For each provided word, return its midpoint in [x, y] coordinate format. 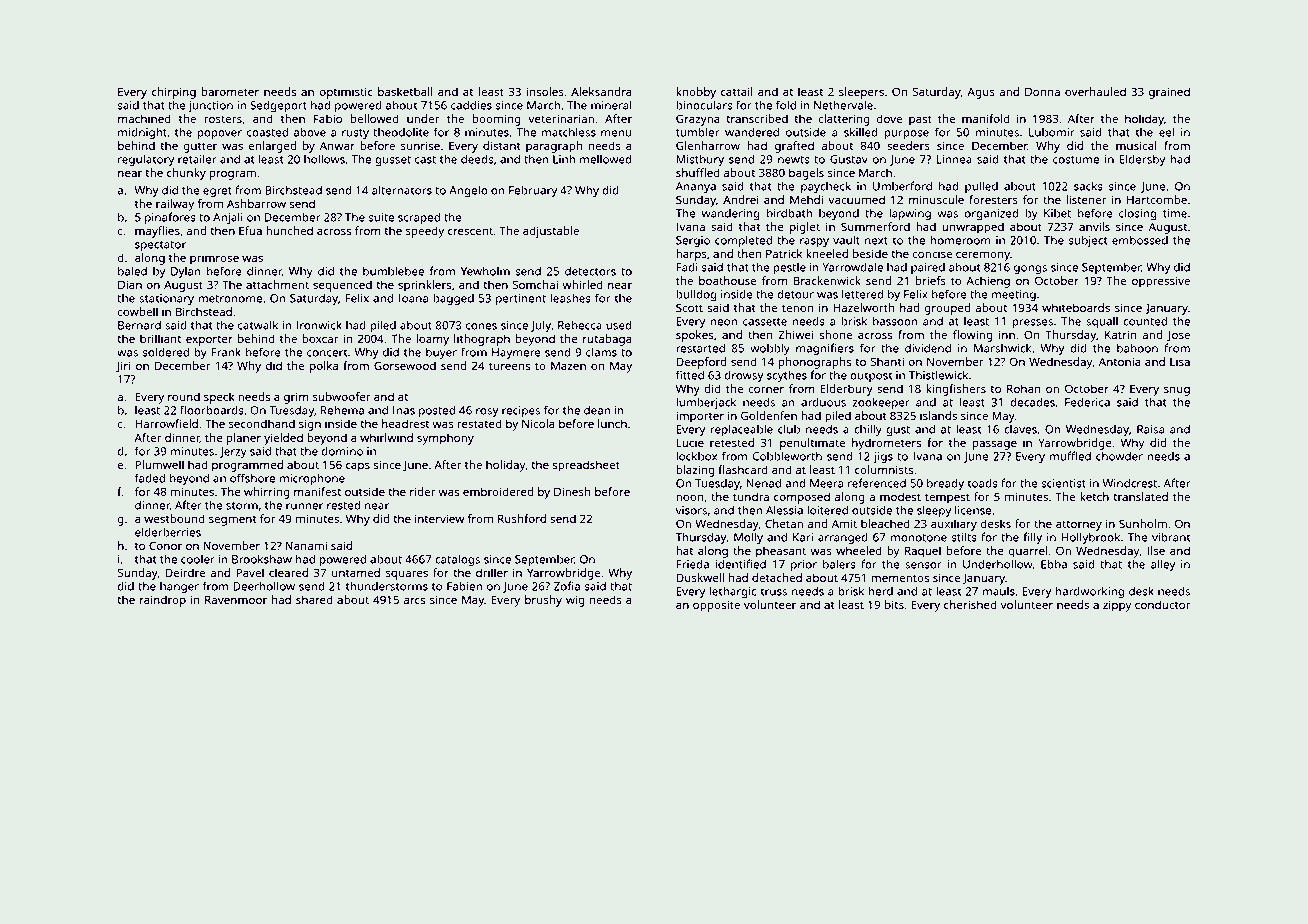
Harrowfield [166, 423]
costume [1076, 160]
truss [774, 592]
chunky [186, 174]
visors [691, 510]
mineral [611, 105]
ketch [1094, 496]
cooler [198, 559]
